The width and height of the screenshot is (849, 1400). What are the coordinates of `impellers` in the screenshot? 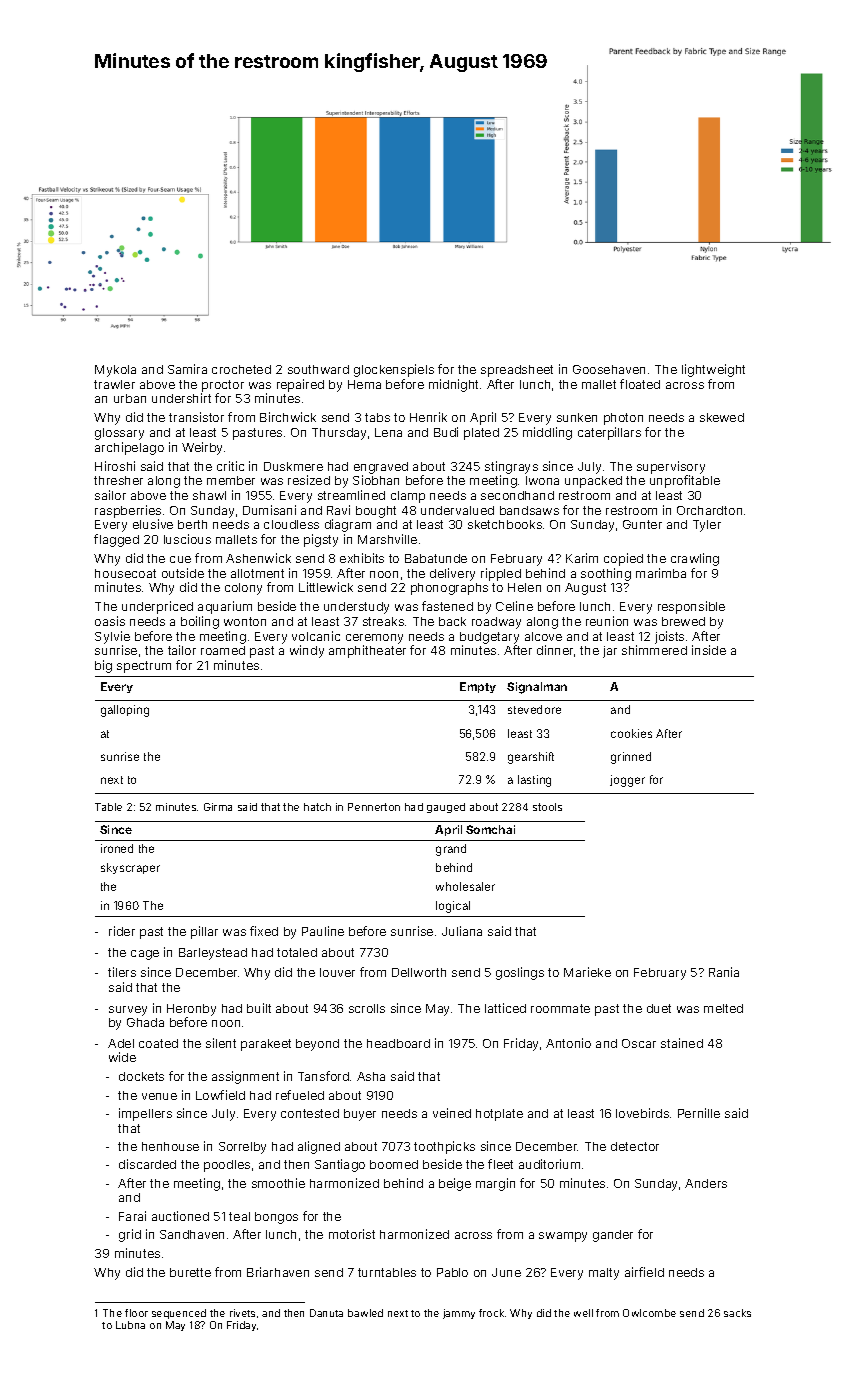 It's located at (145, 1114).
